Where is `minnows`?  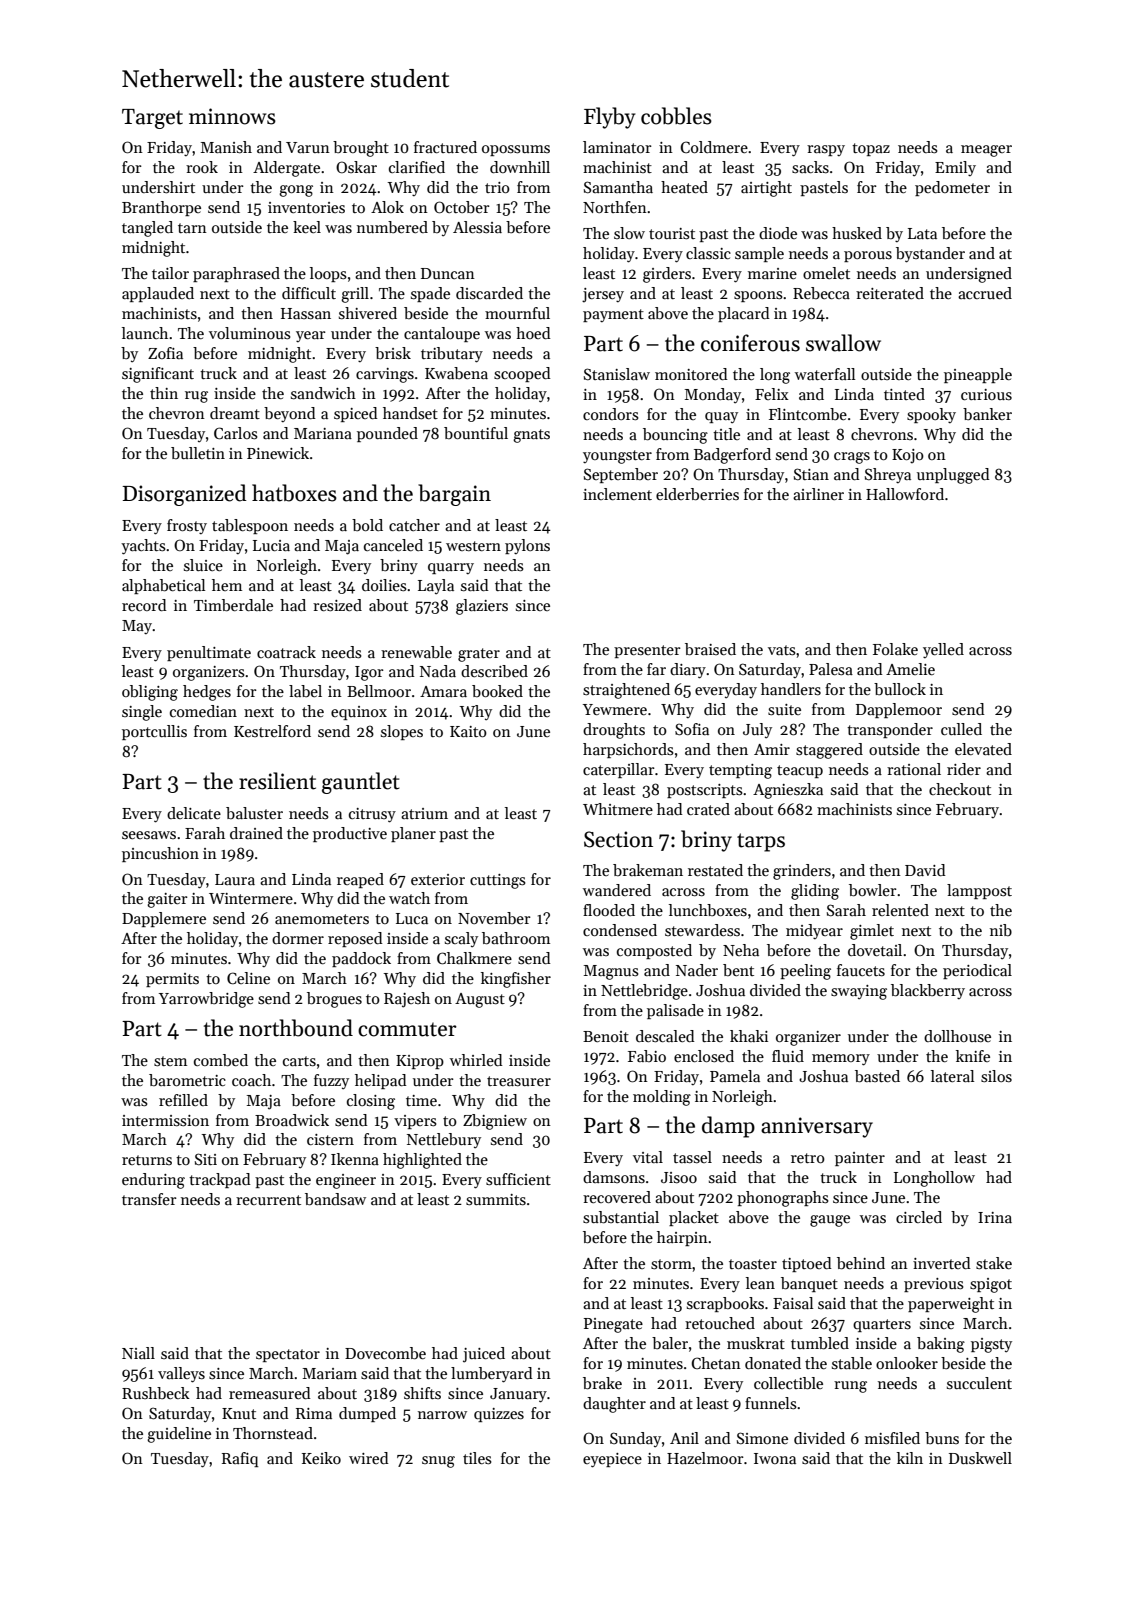
minnows is located at coordinates (232, 116).
